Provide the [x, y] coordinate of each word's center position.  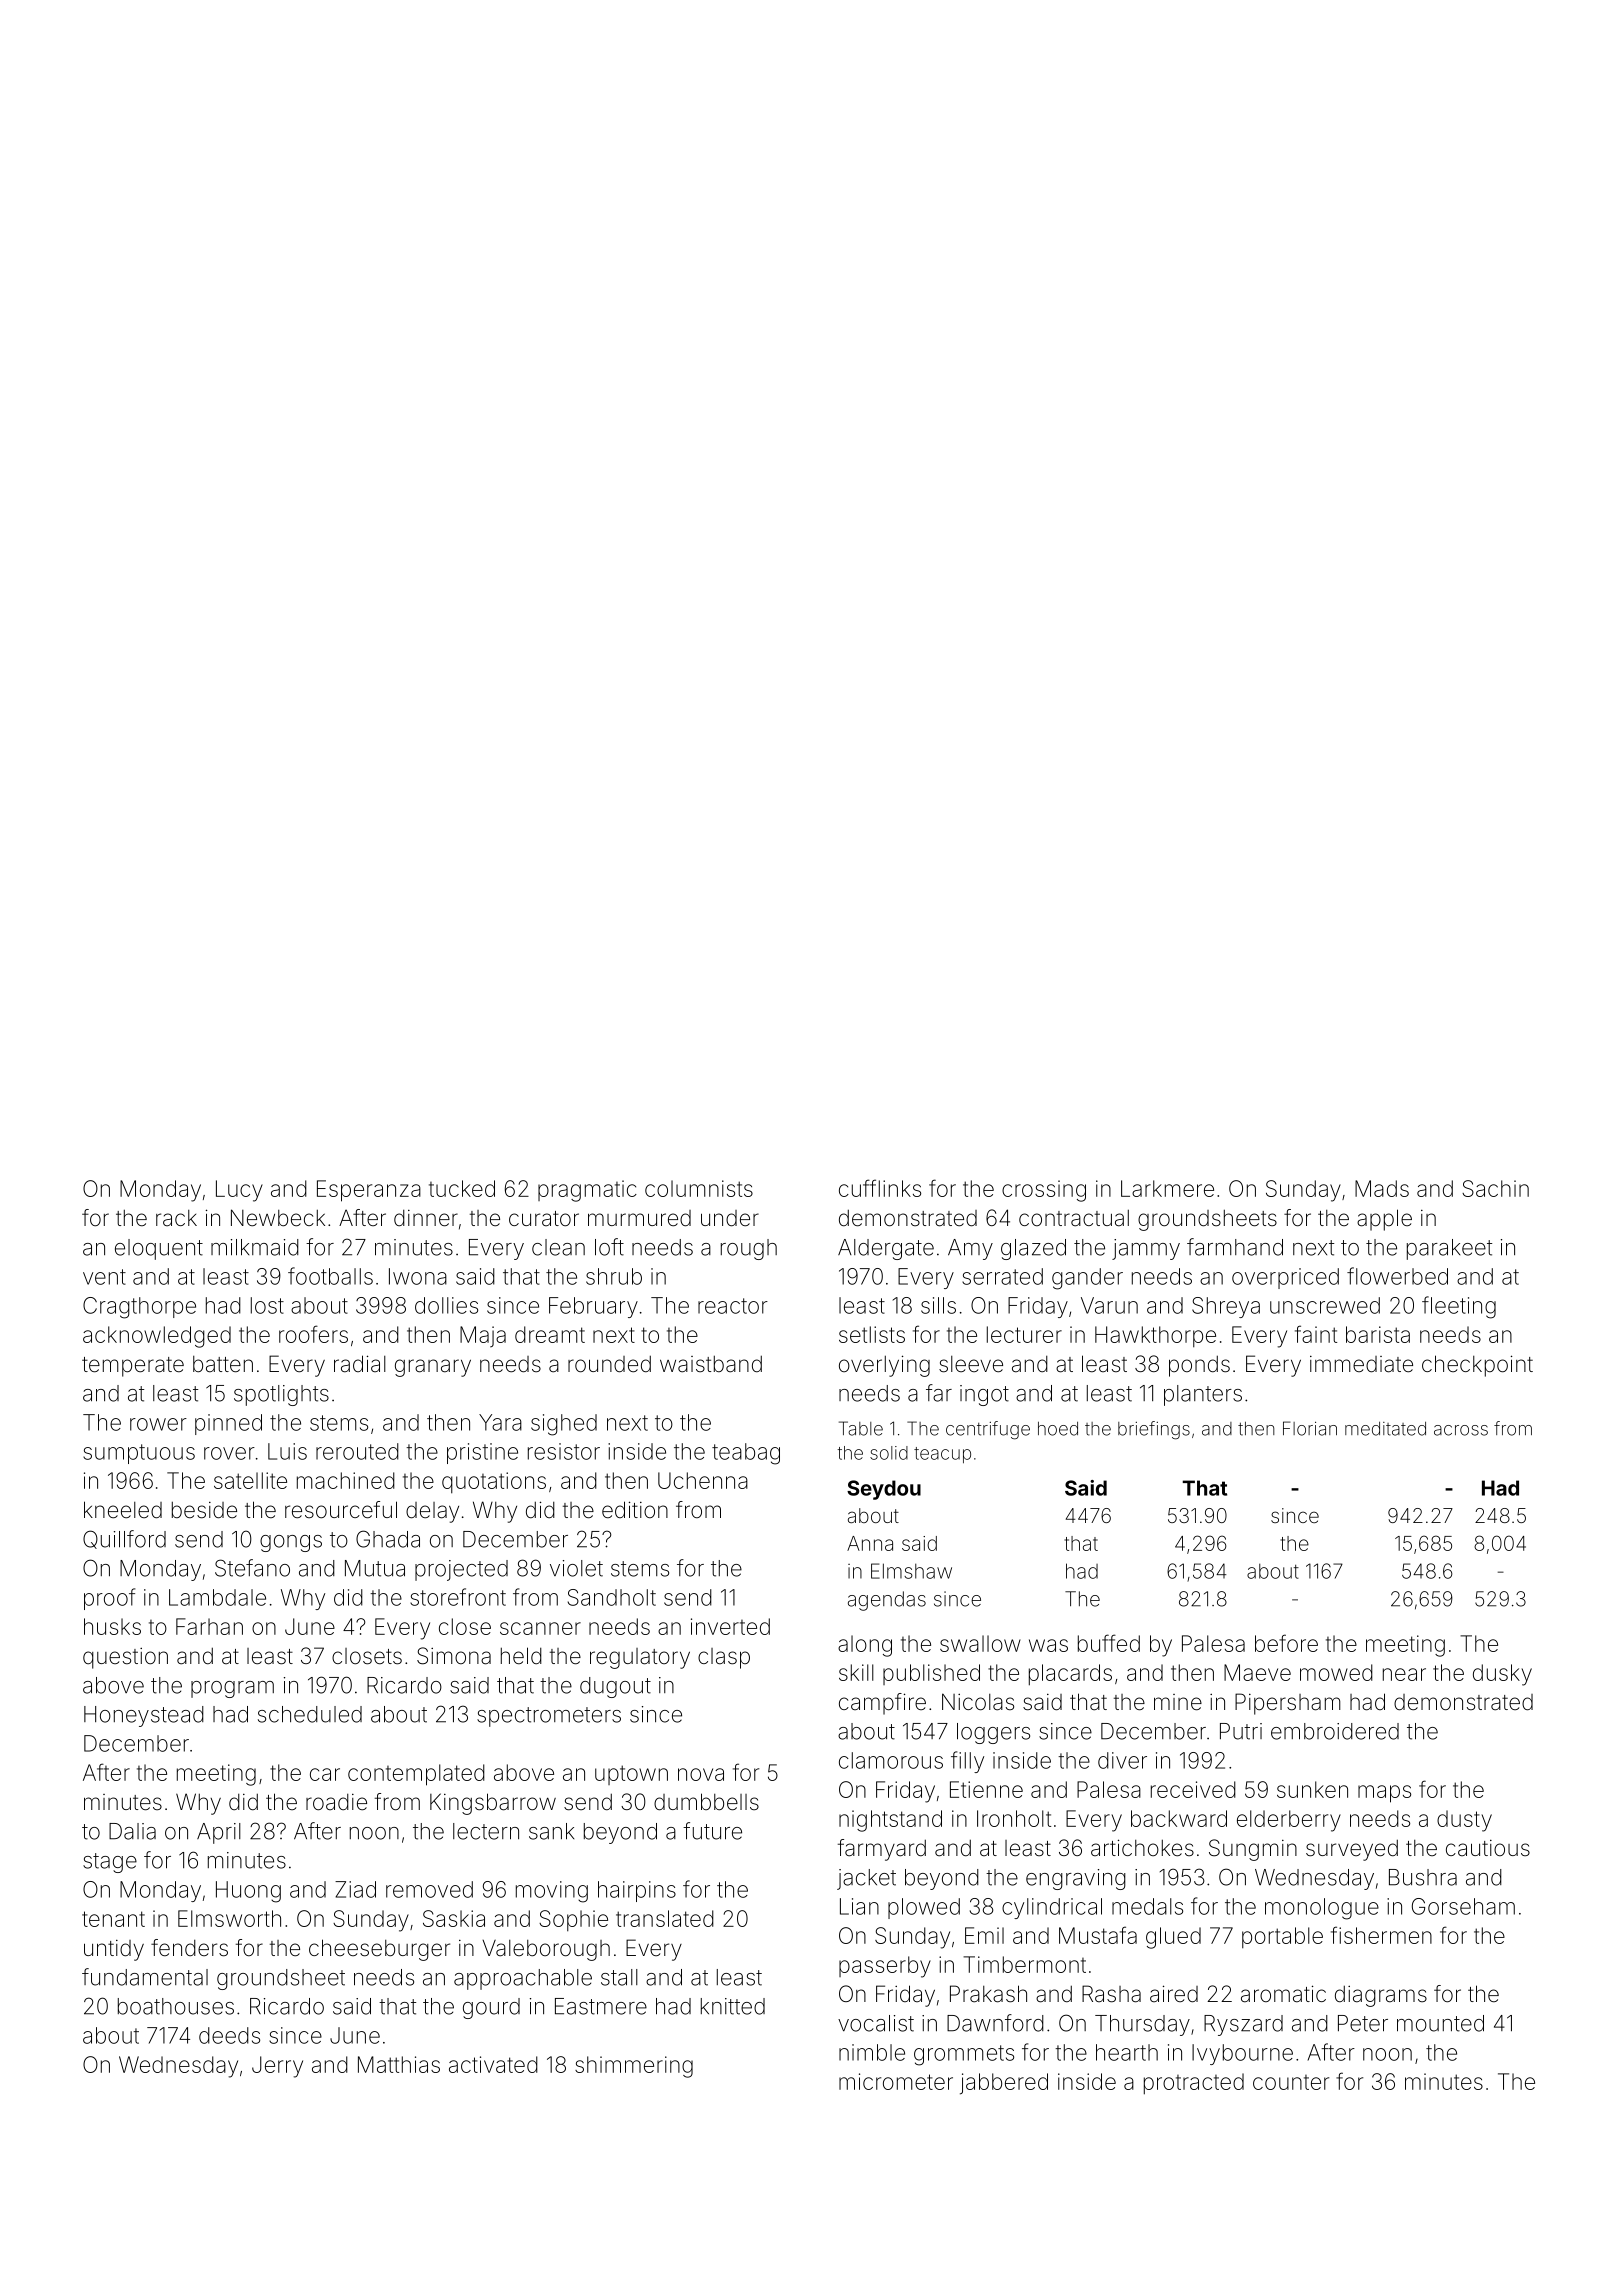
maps [1384, 1794]
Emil [984, 1935]
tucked [462, 1188]
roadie [336, 1802]
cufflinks [880, 1188]
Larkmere [1167, 1188]
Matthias [399, 2064]
